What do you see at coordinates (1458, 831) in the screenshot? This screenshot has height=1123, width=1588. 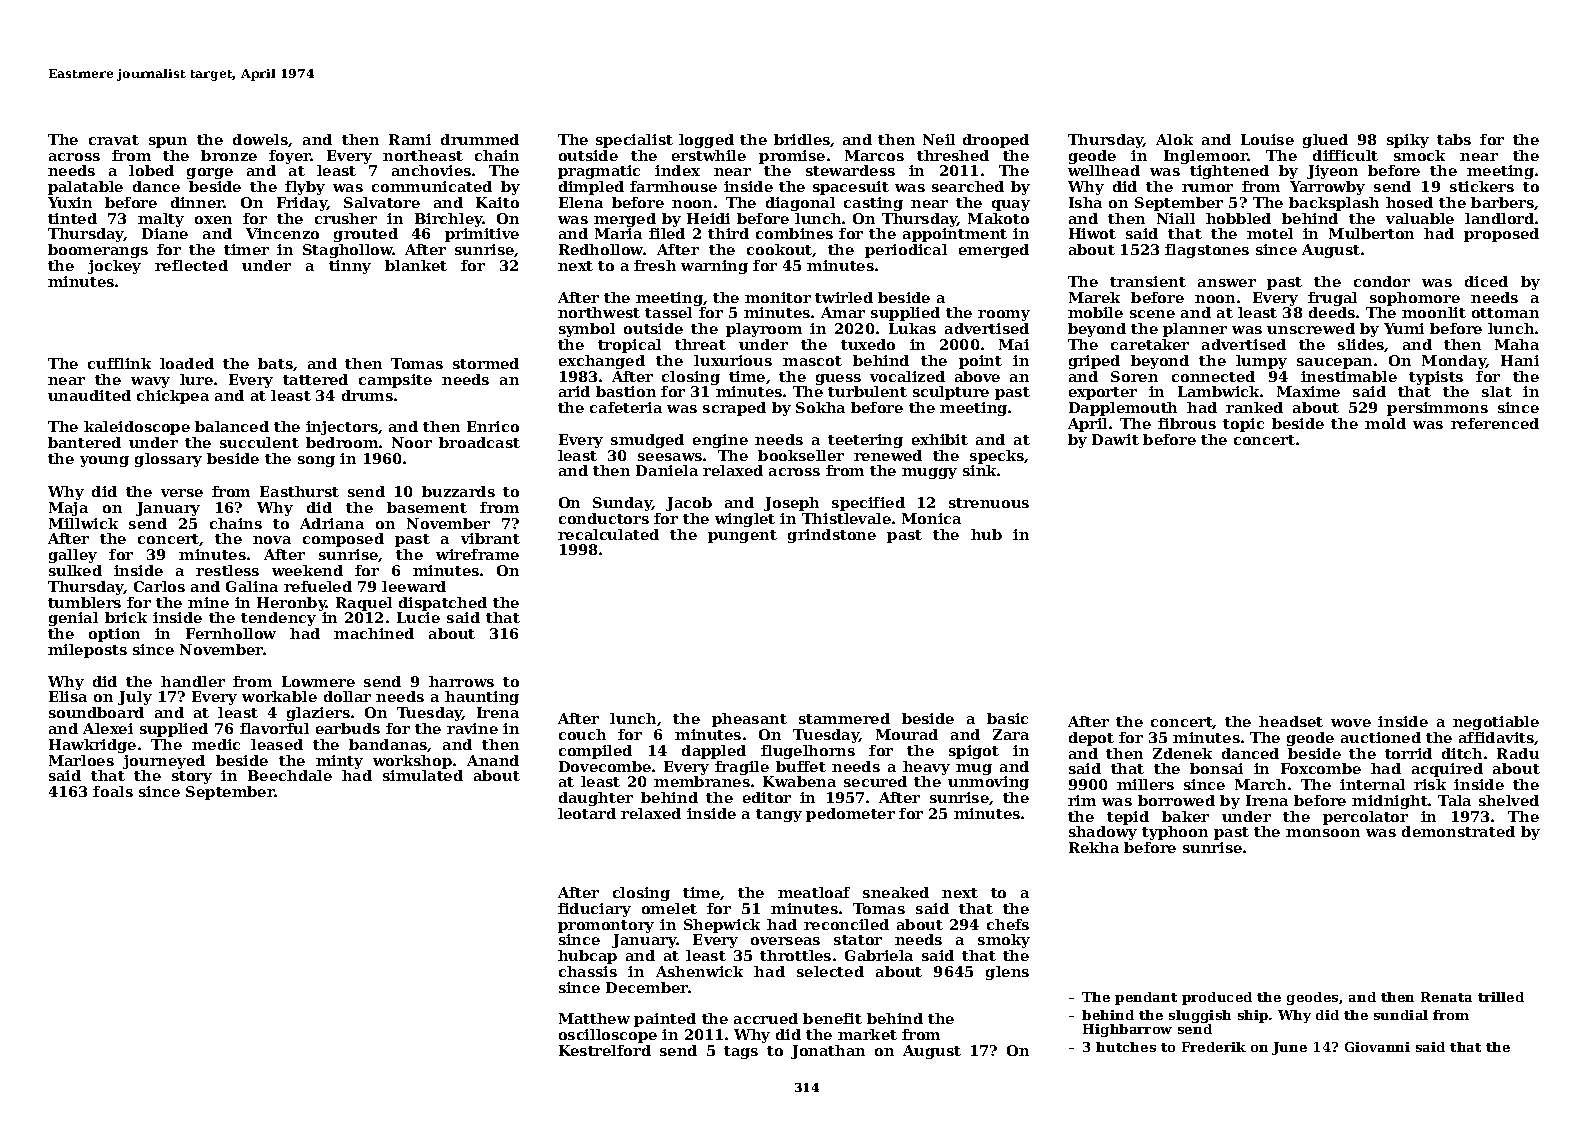 I see `demonstrated` at bounding box center [1458, 831].
